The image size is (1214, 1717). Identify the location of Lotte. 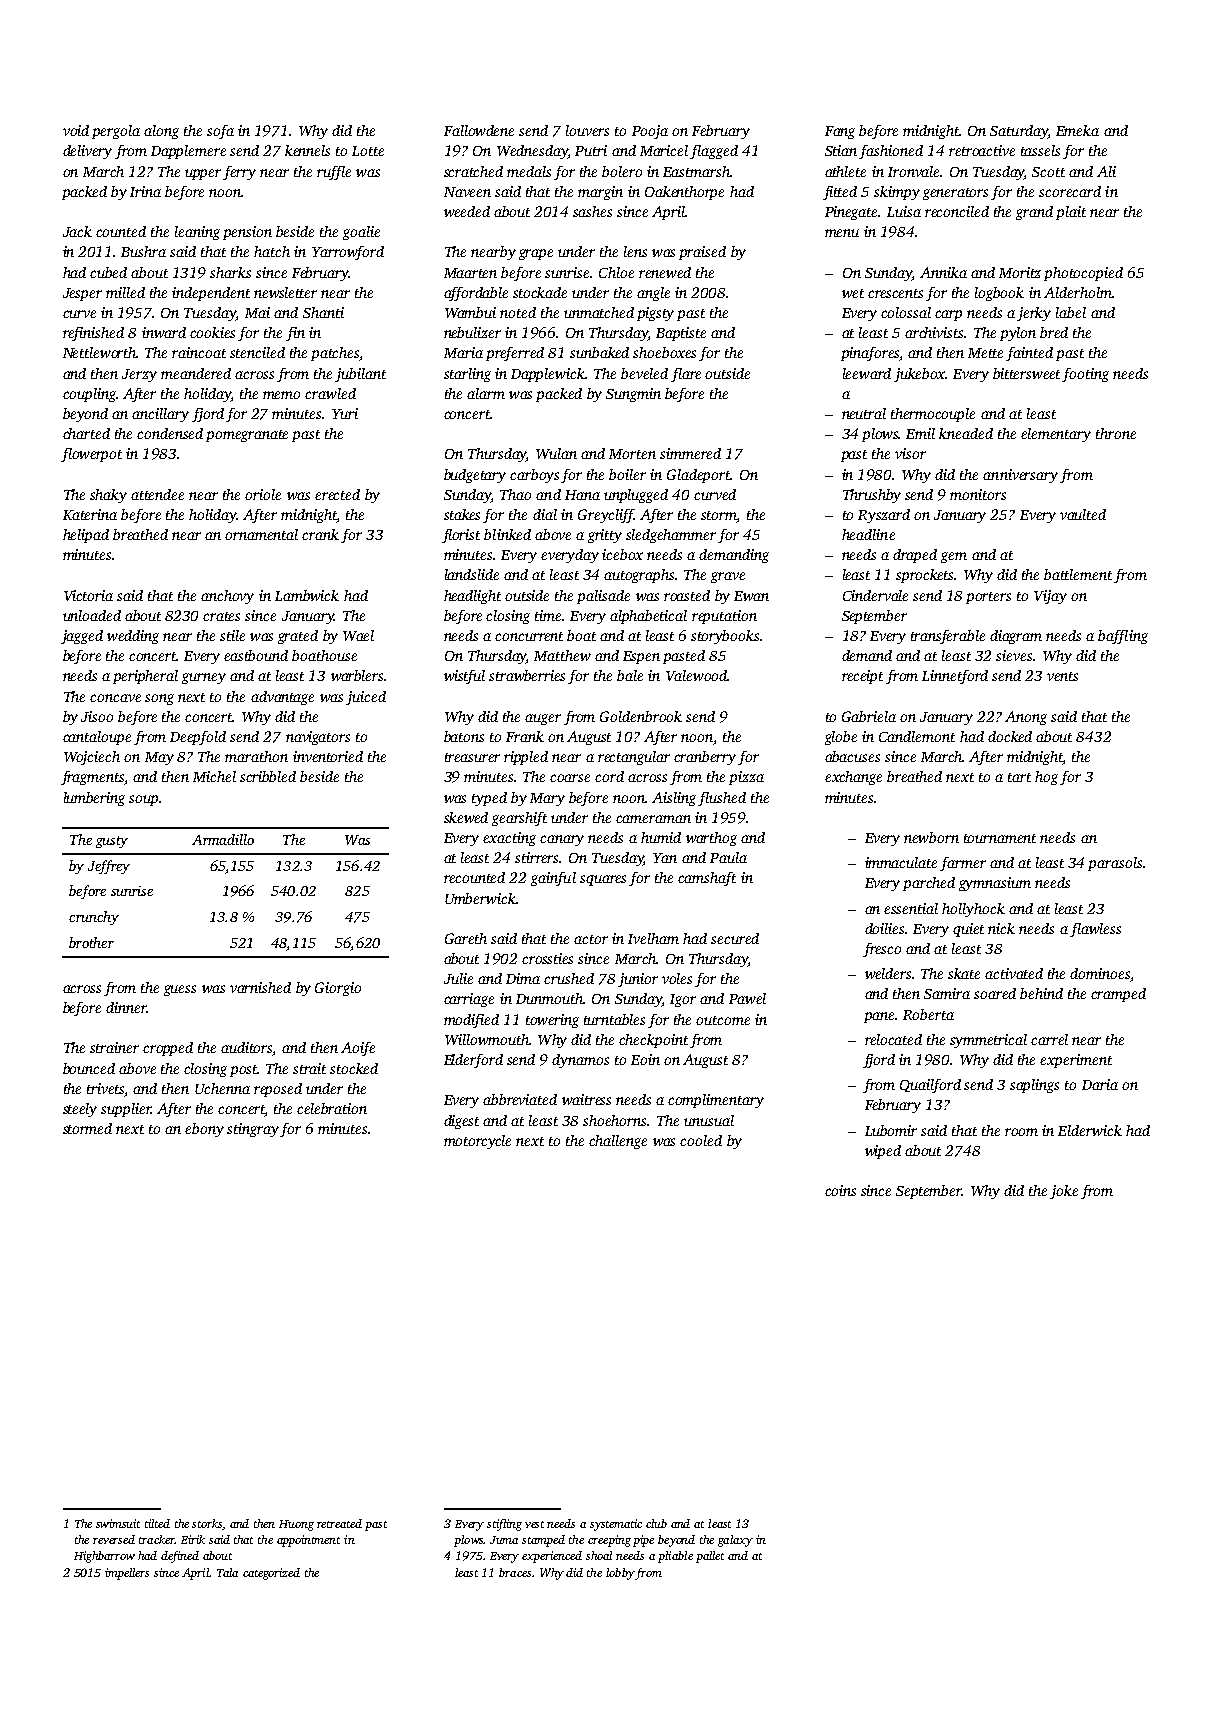
(368, 151).
